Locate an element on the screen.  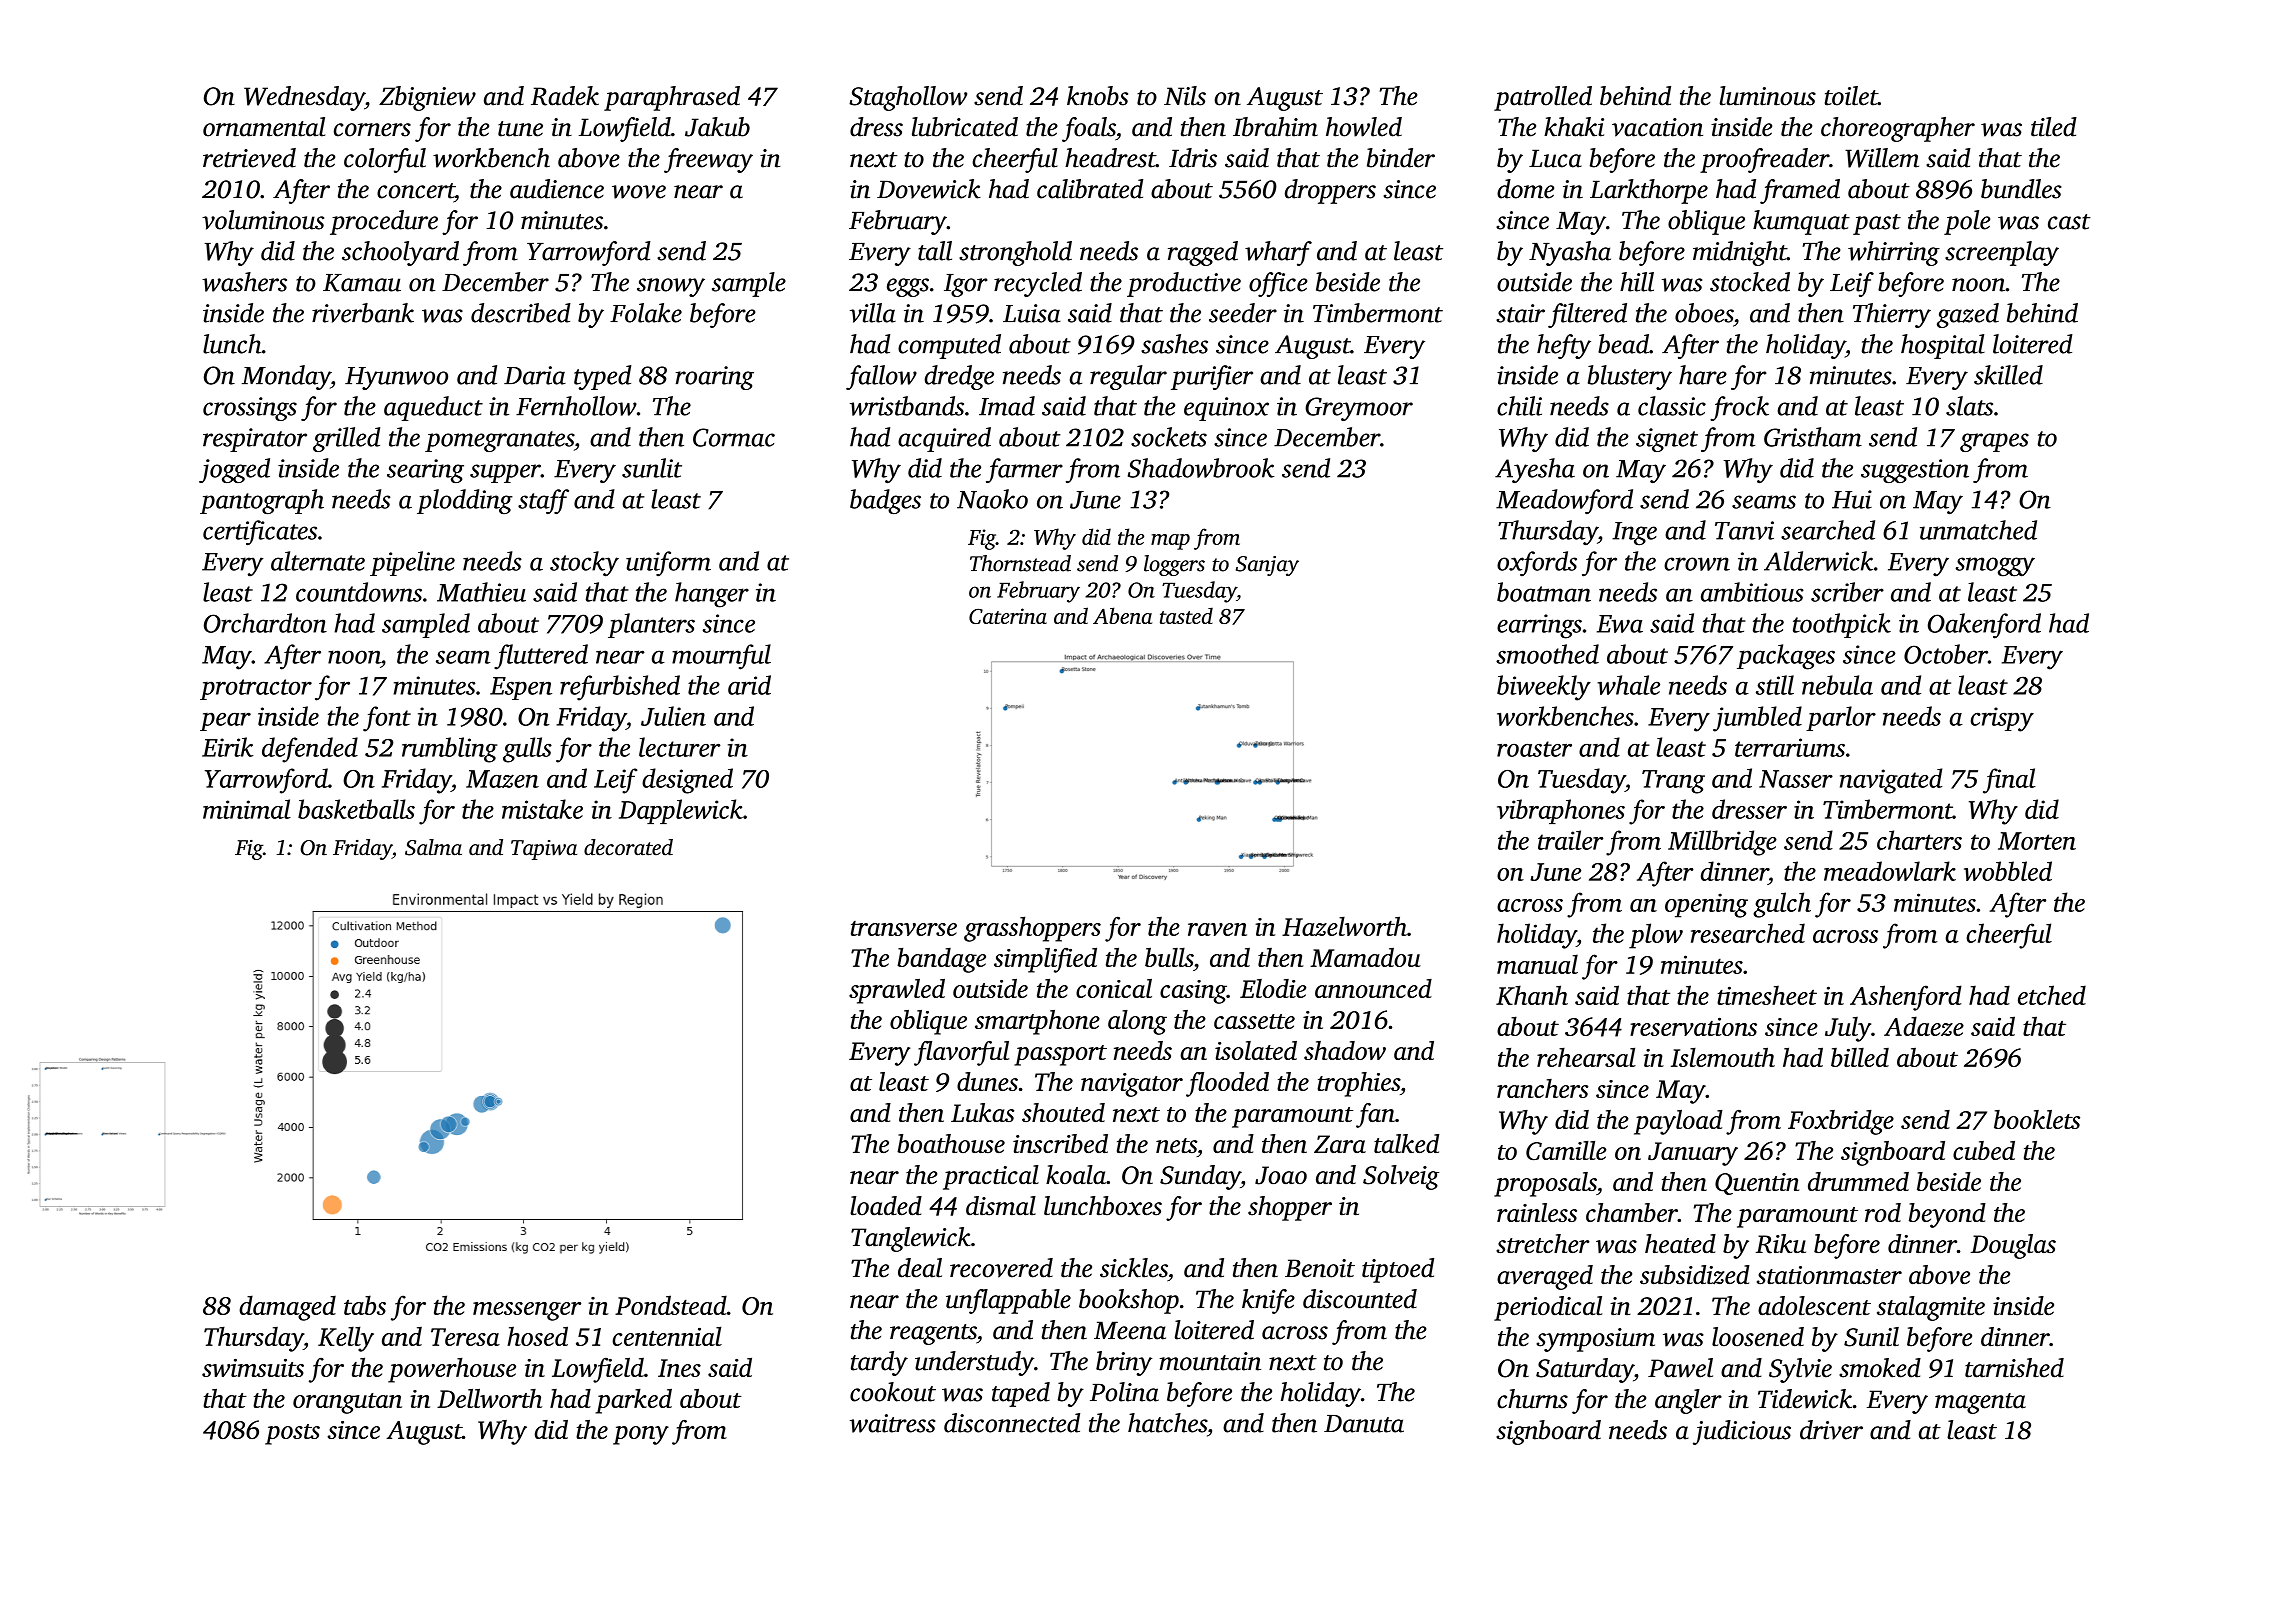
pipeline is located at coordinates (412, 563).
